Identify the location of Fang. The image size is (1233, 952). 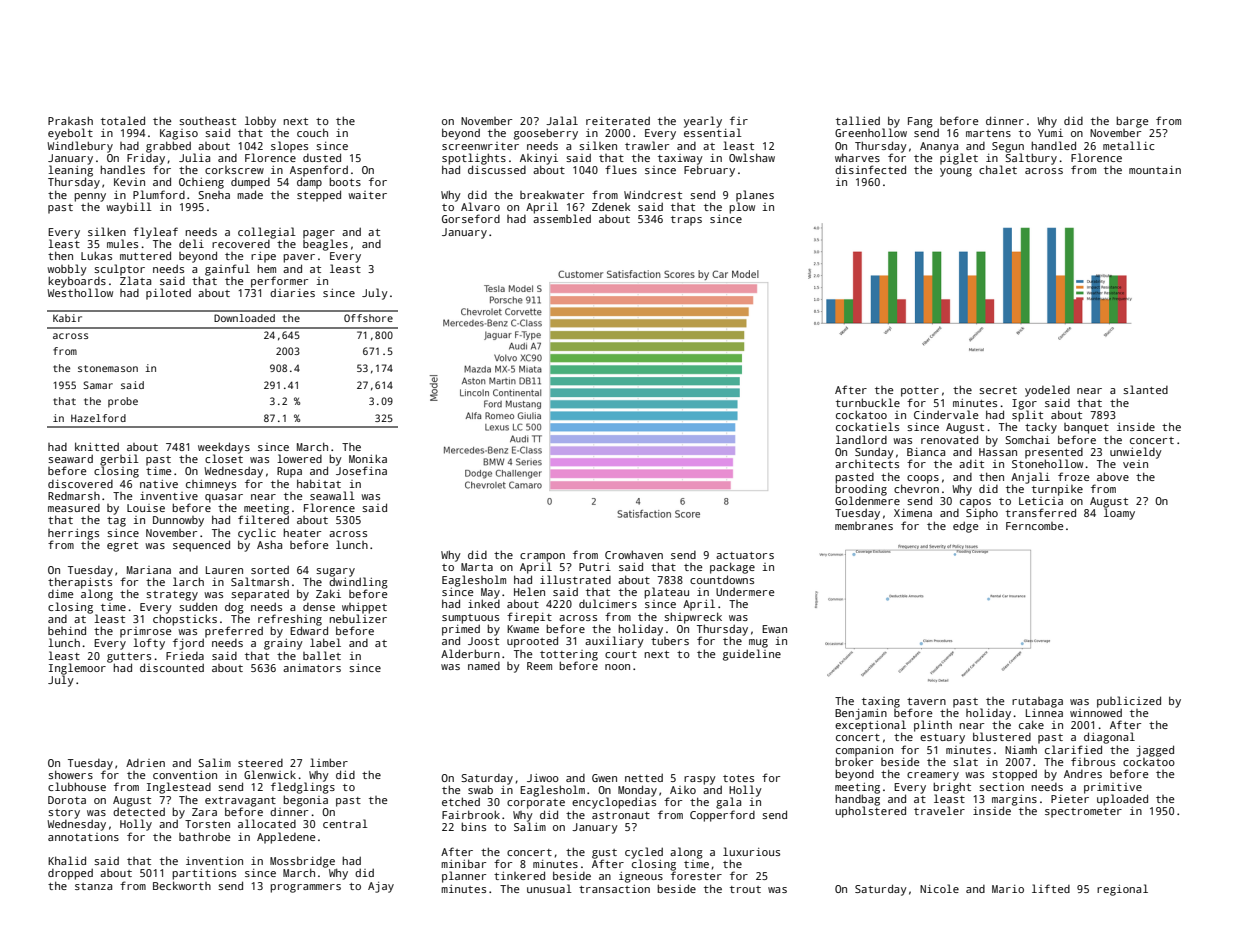
(920, 122).
